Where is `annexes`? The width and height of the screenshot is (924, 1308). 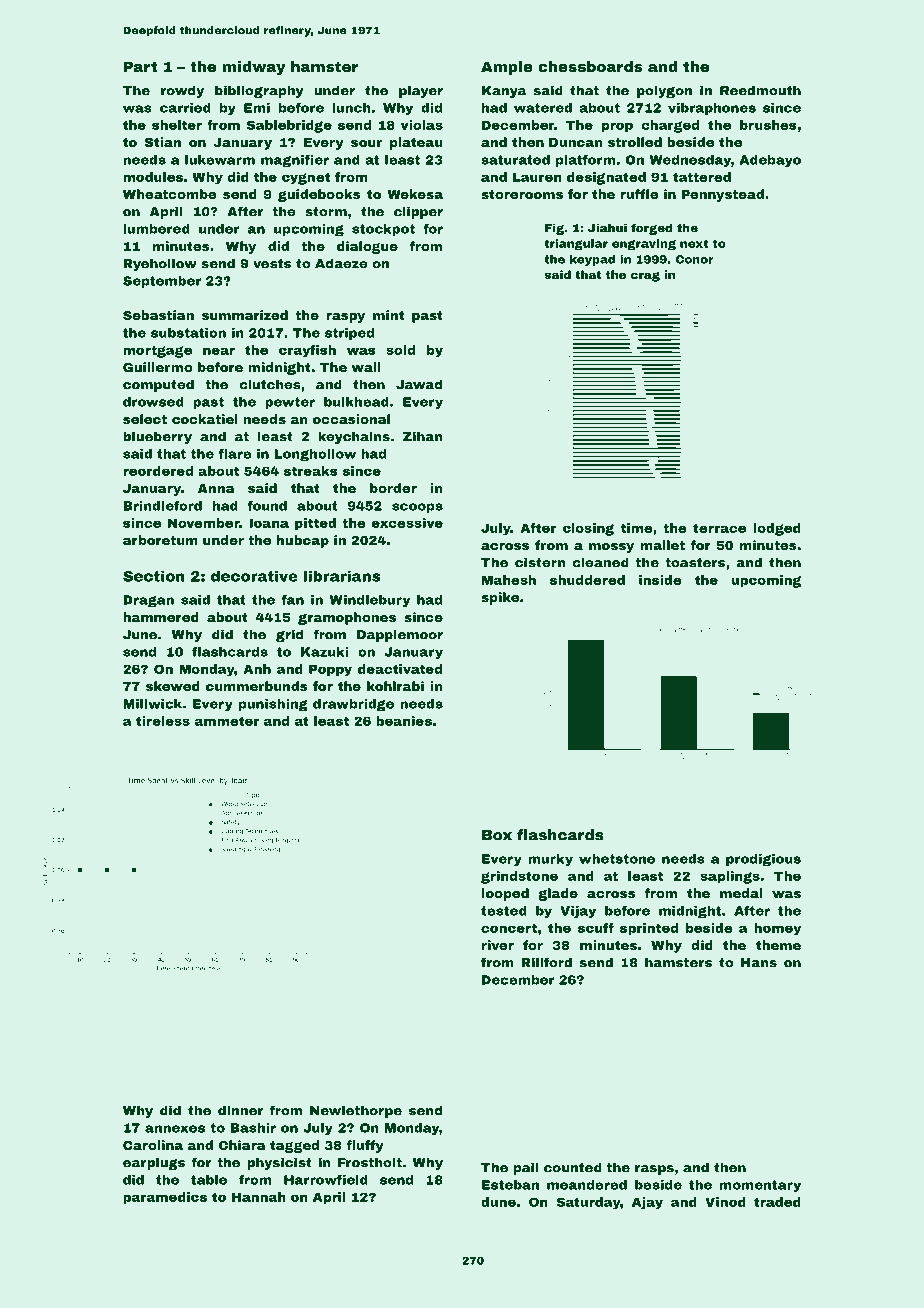
annexes is located at coordinates (175, 1129).
